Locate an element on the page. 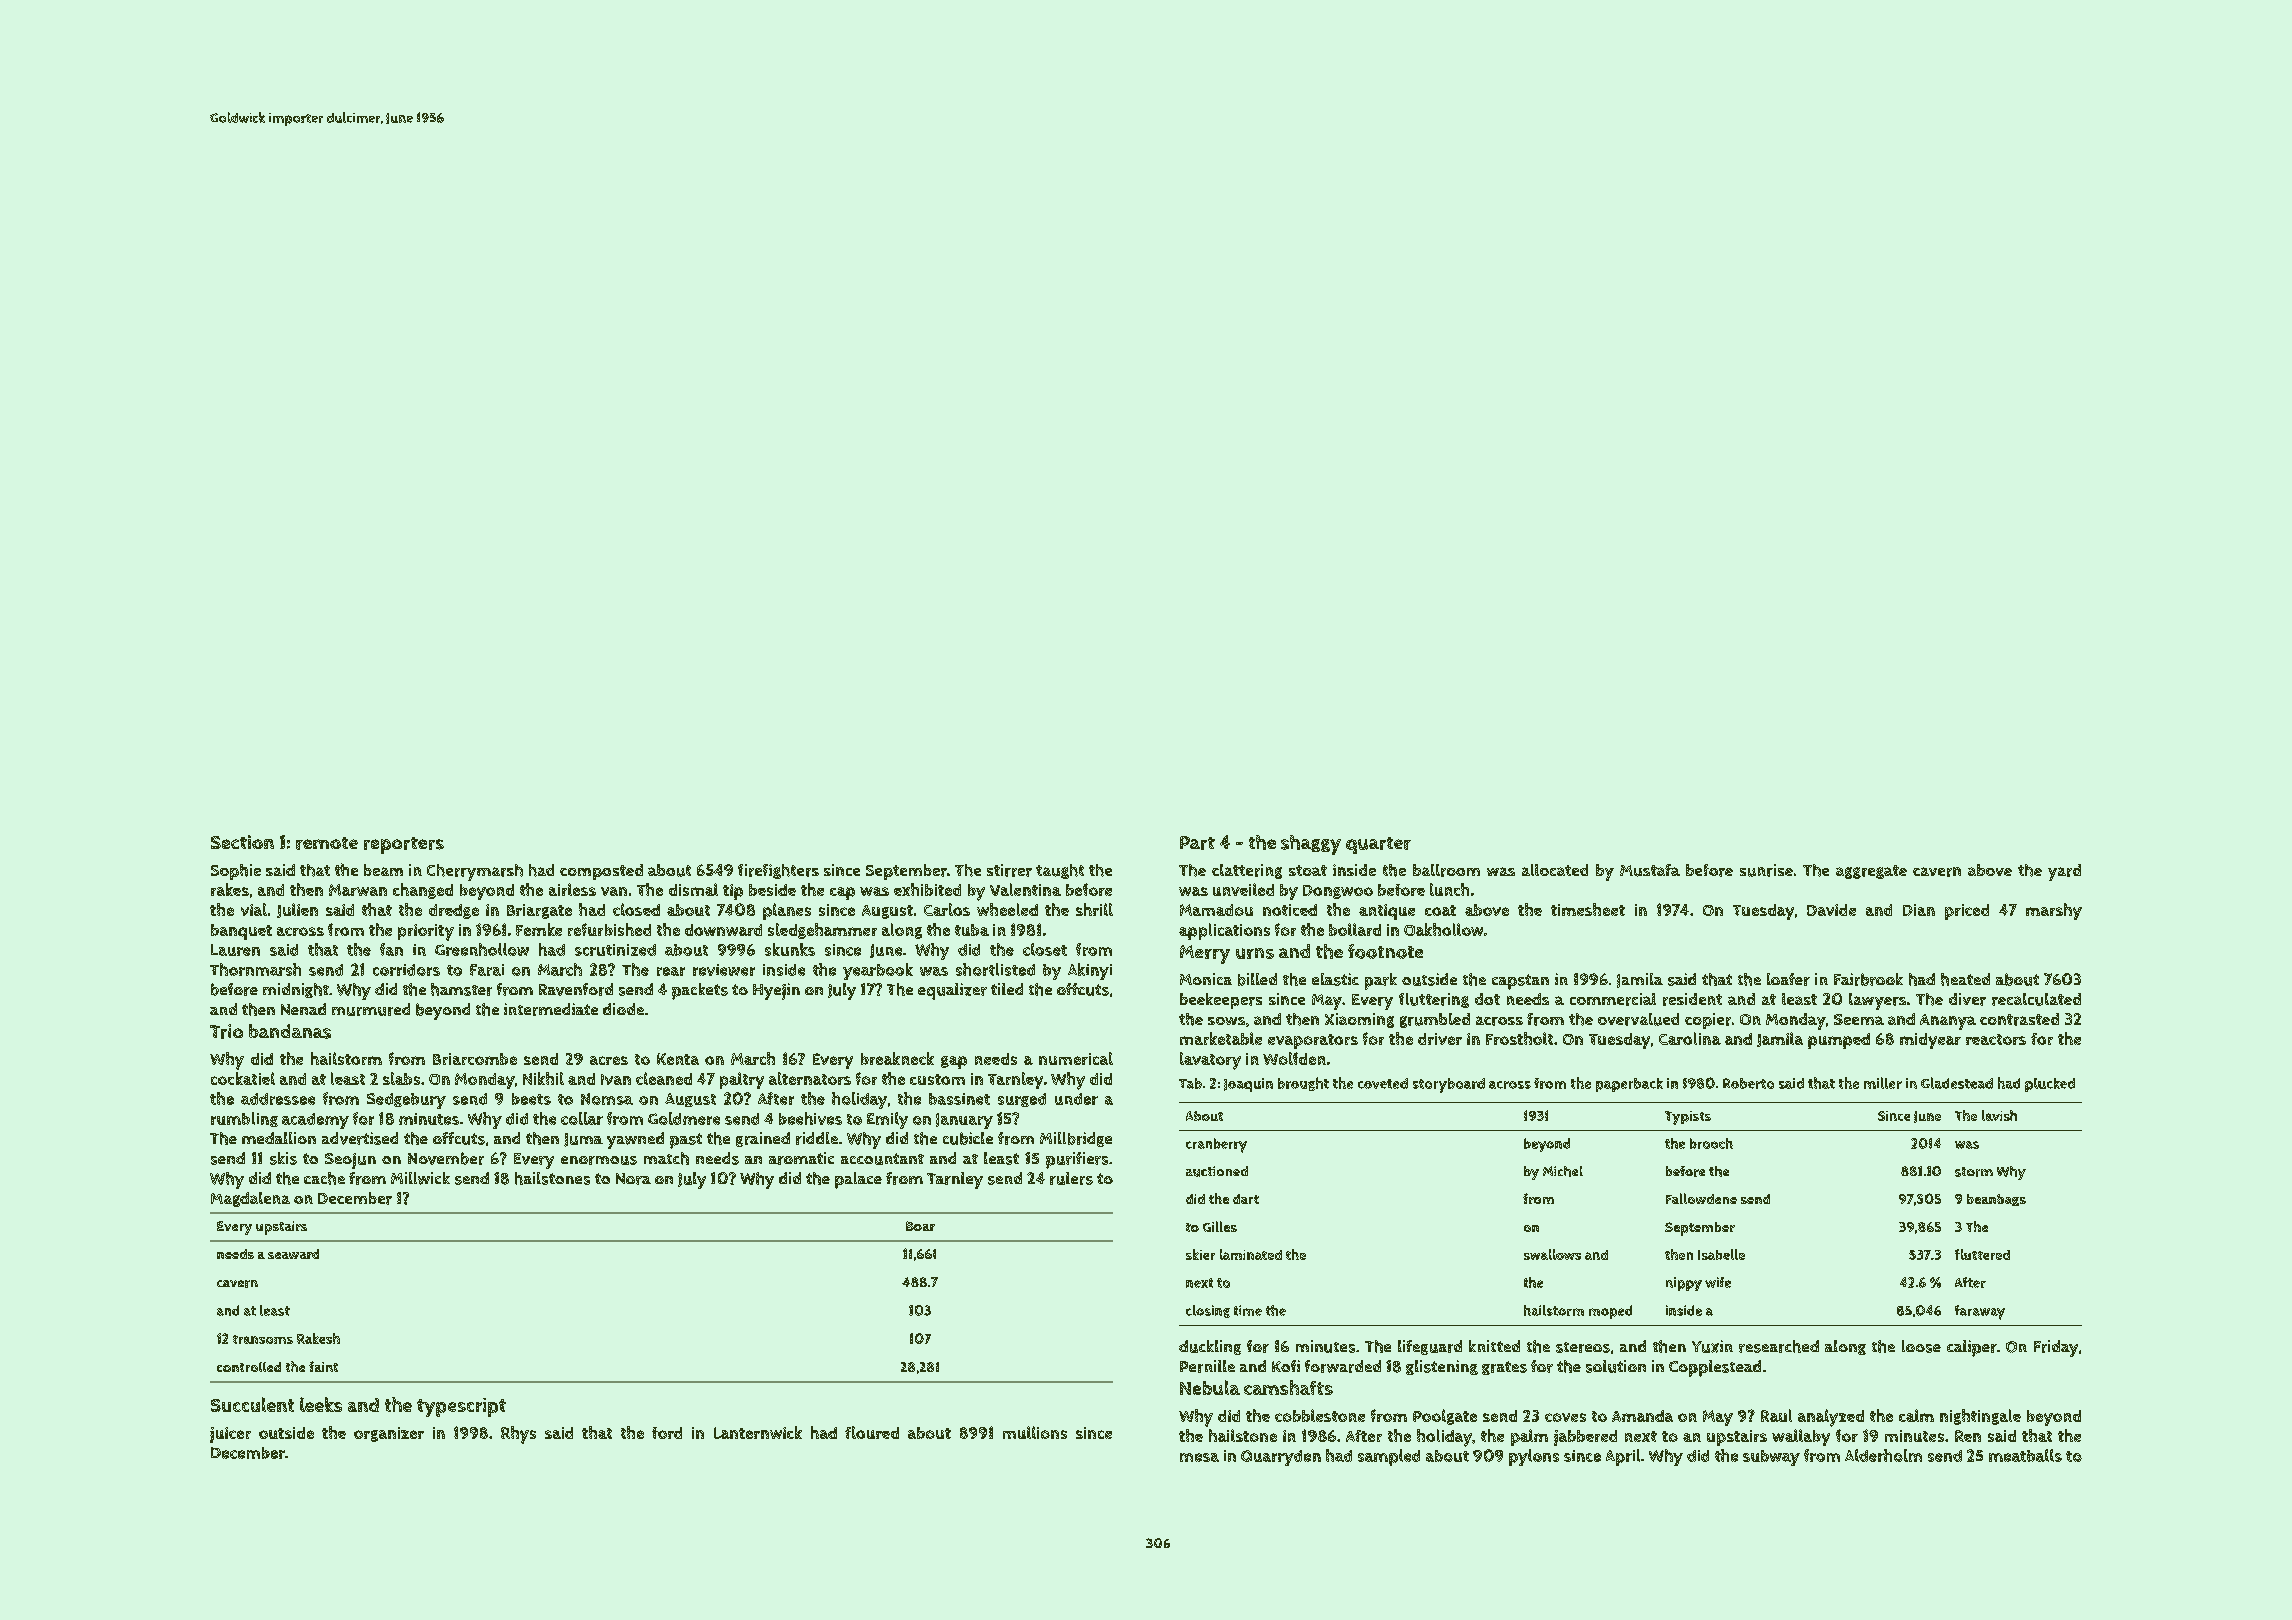  clattering is located at coordinates (1247, 871).
